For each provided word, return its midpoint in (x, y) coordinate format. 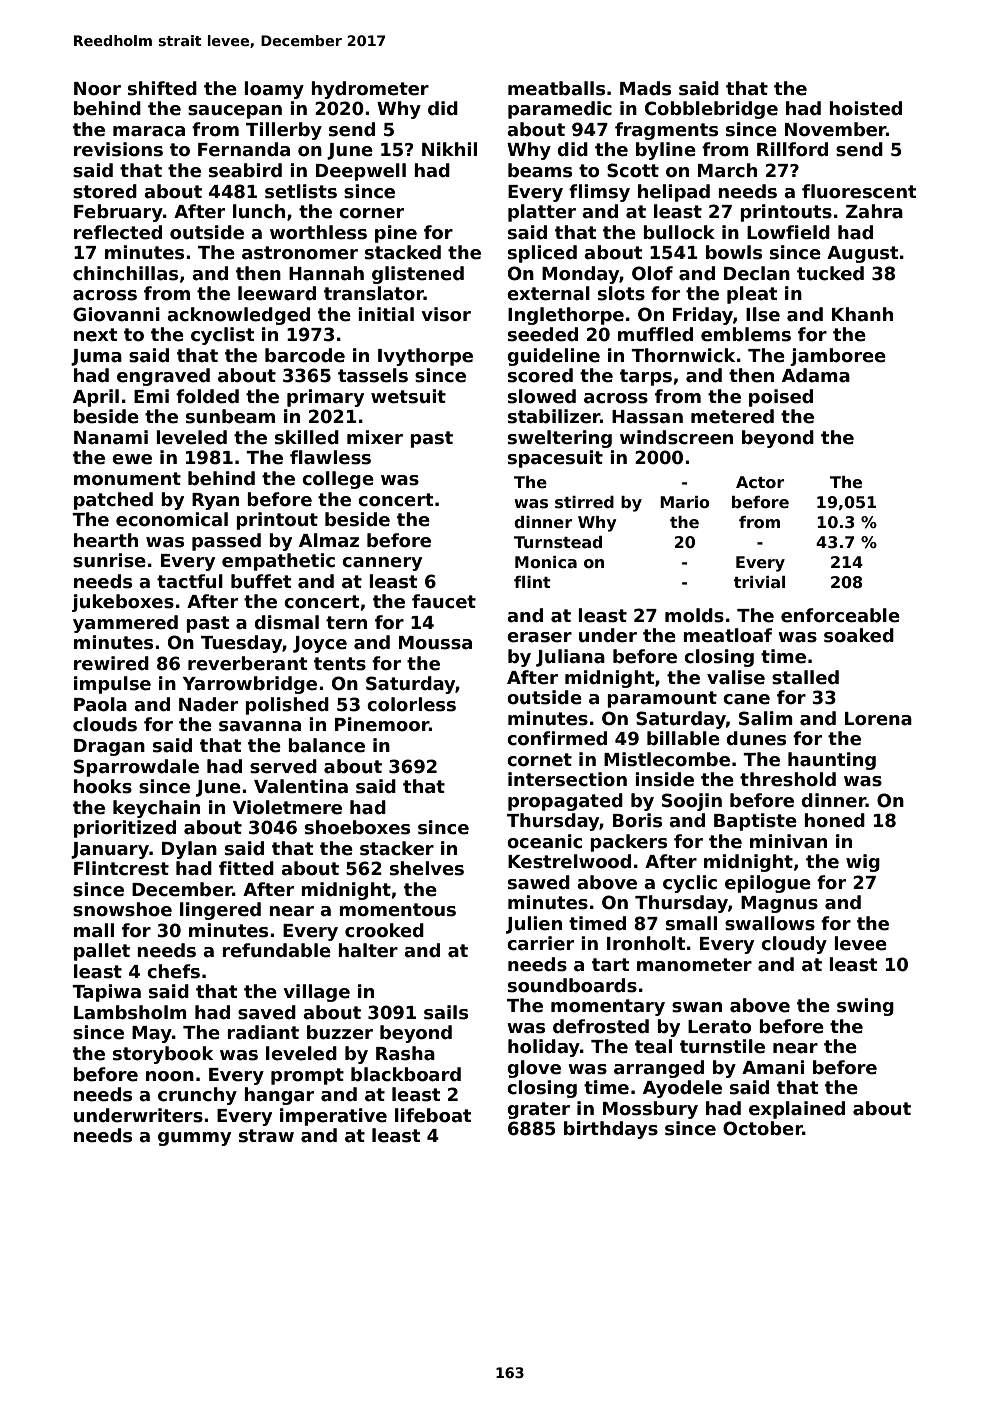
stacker (397, 848)
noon (170, 1076)
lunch (259, 211)
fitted (246, 868)
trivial (759, 582)
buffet (261, 581)
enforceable (840, 615)
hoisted (865, 108)
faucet (444, 601)
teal (653, 1046)
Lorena (878, 719)
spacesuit (555, 459)
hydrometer (370, 90)
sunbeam (230, 416)
